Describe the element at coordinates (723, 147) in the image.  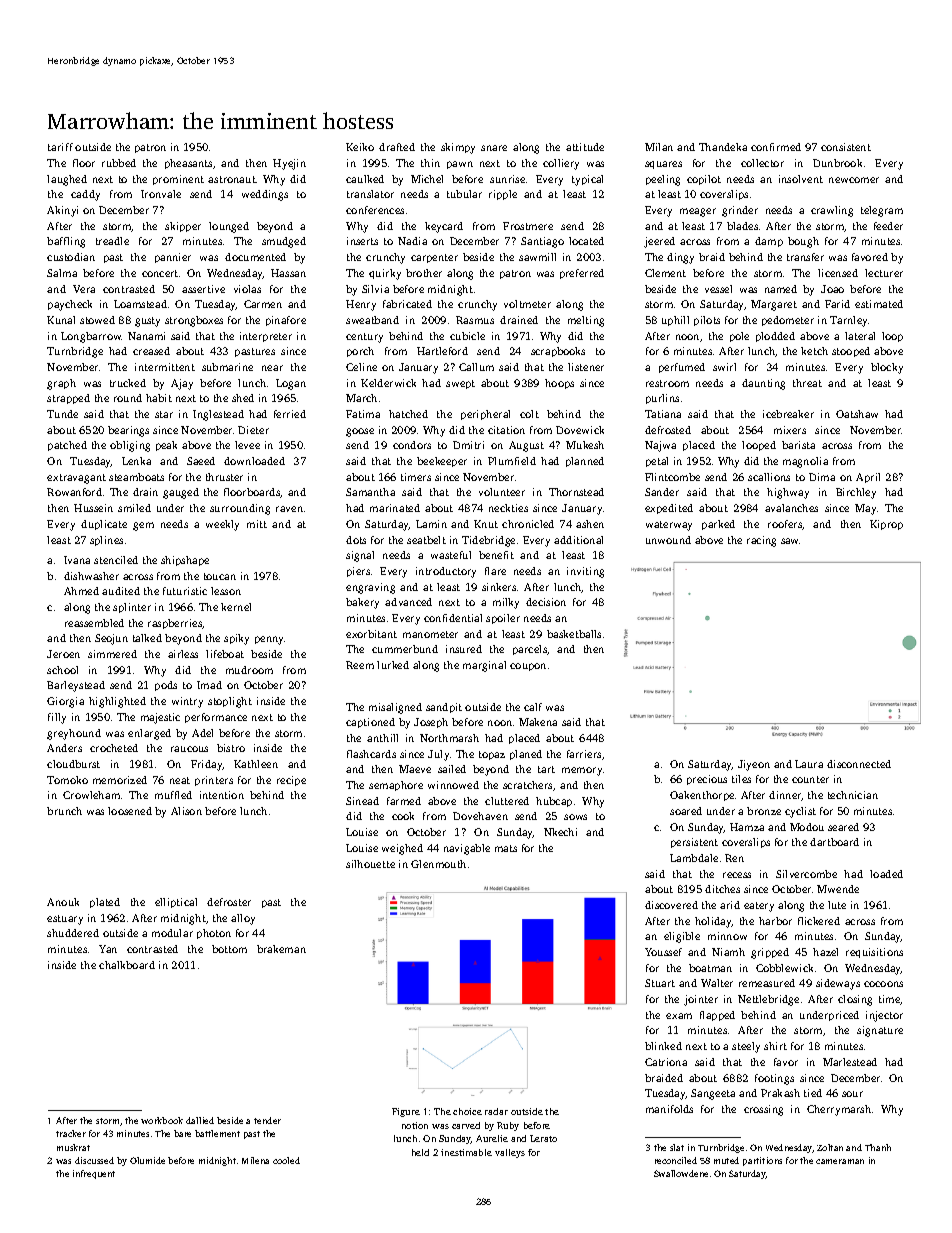
I see `Thandeka` at that location.
